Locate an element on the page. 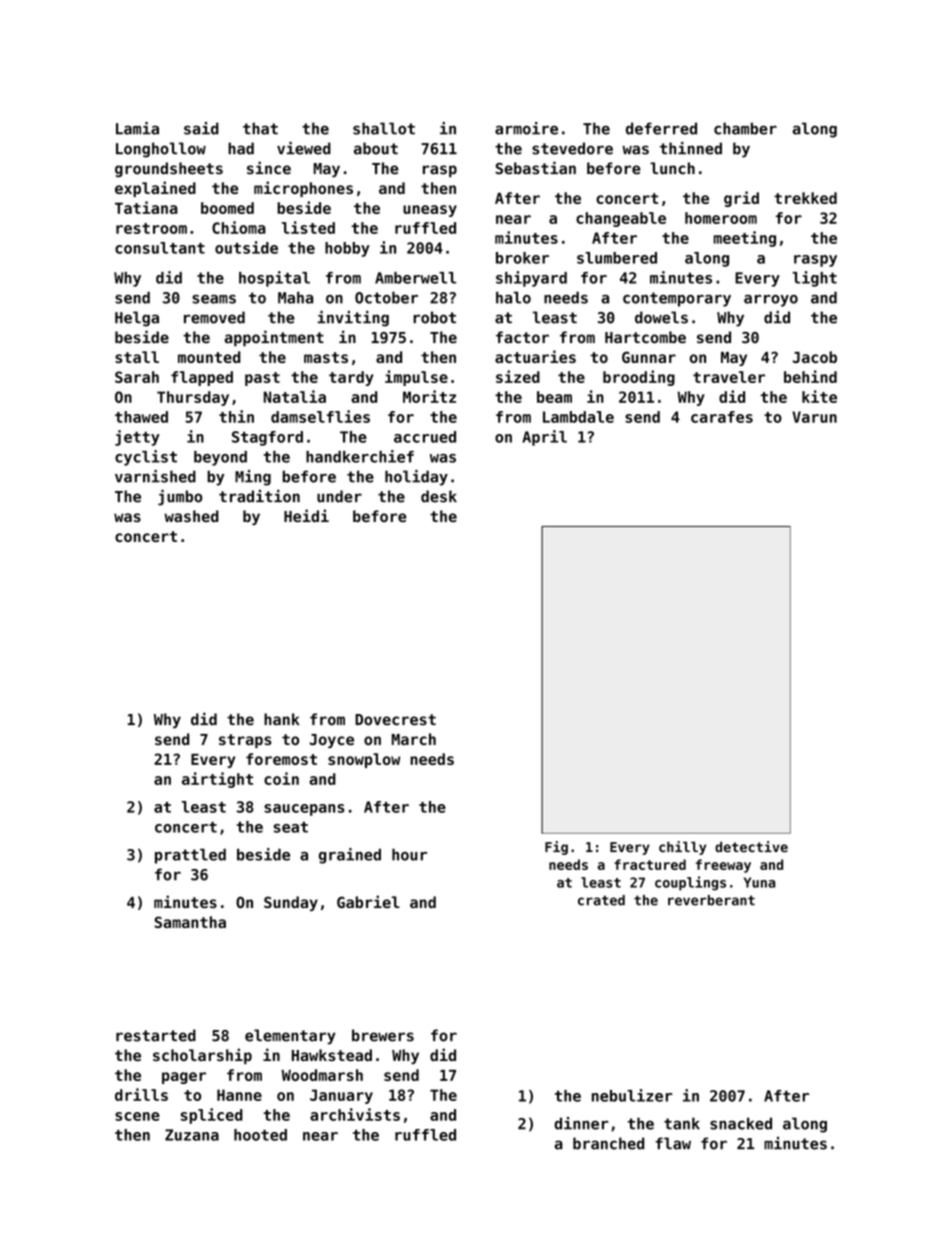 The image size is (952, 1233). hank is located at coordinates (282, 719).
